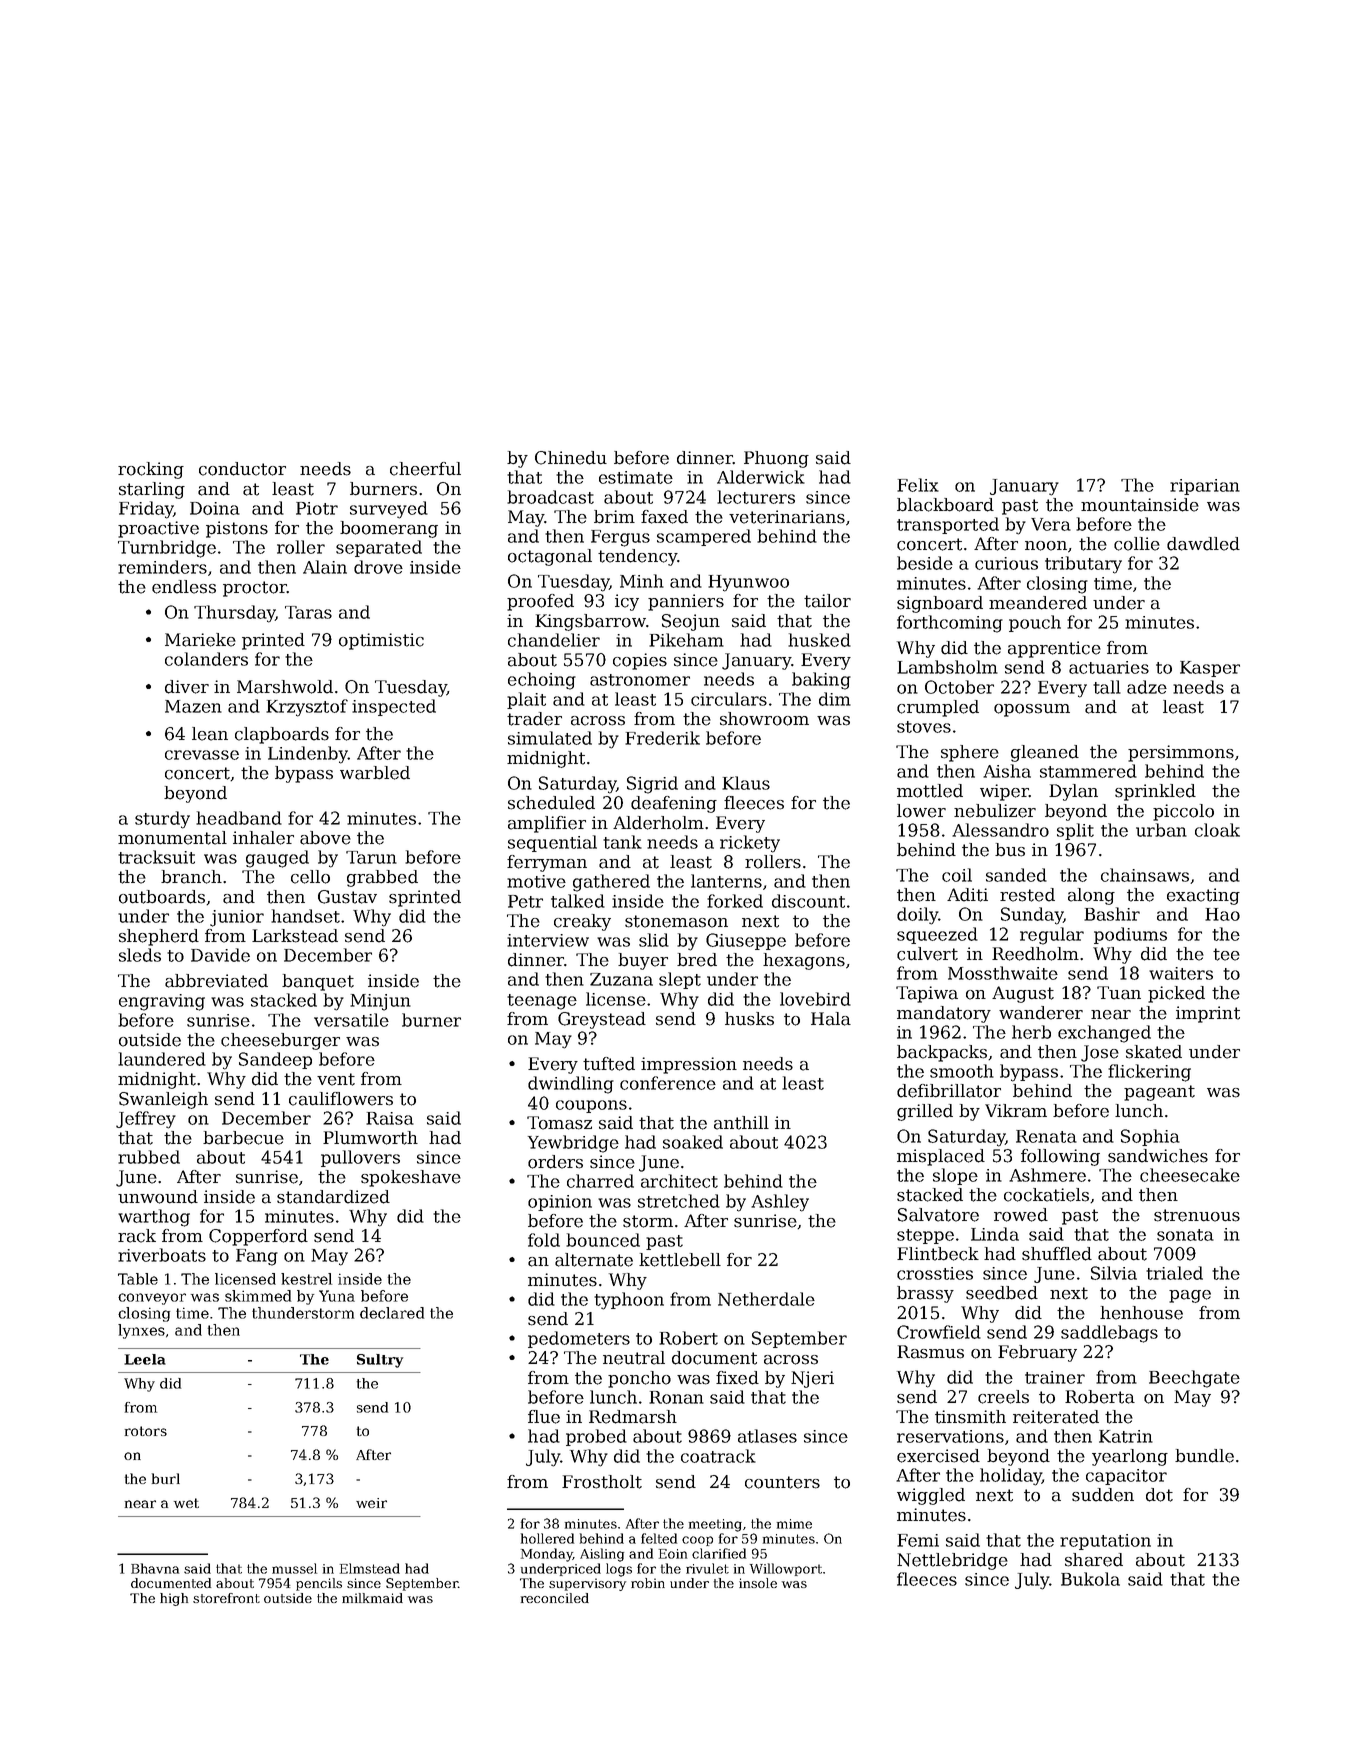 Image resolution: width=1358 pixels, height=1758 pixels. I want to click on tall, so click(1107, 687).
